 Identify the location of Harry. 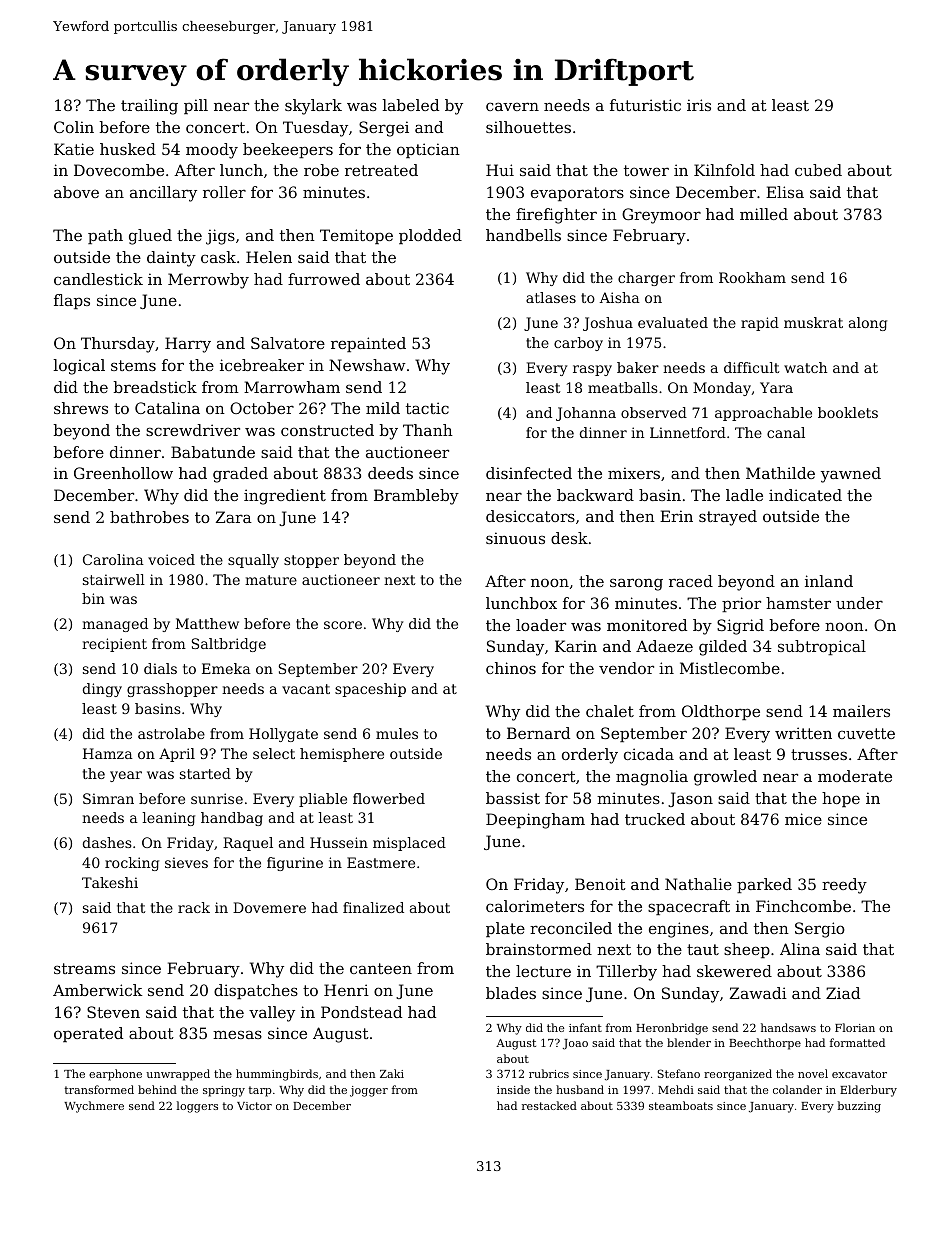
(188, 345).
